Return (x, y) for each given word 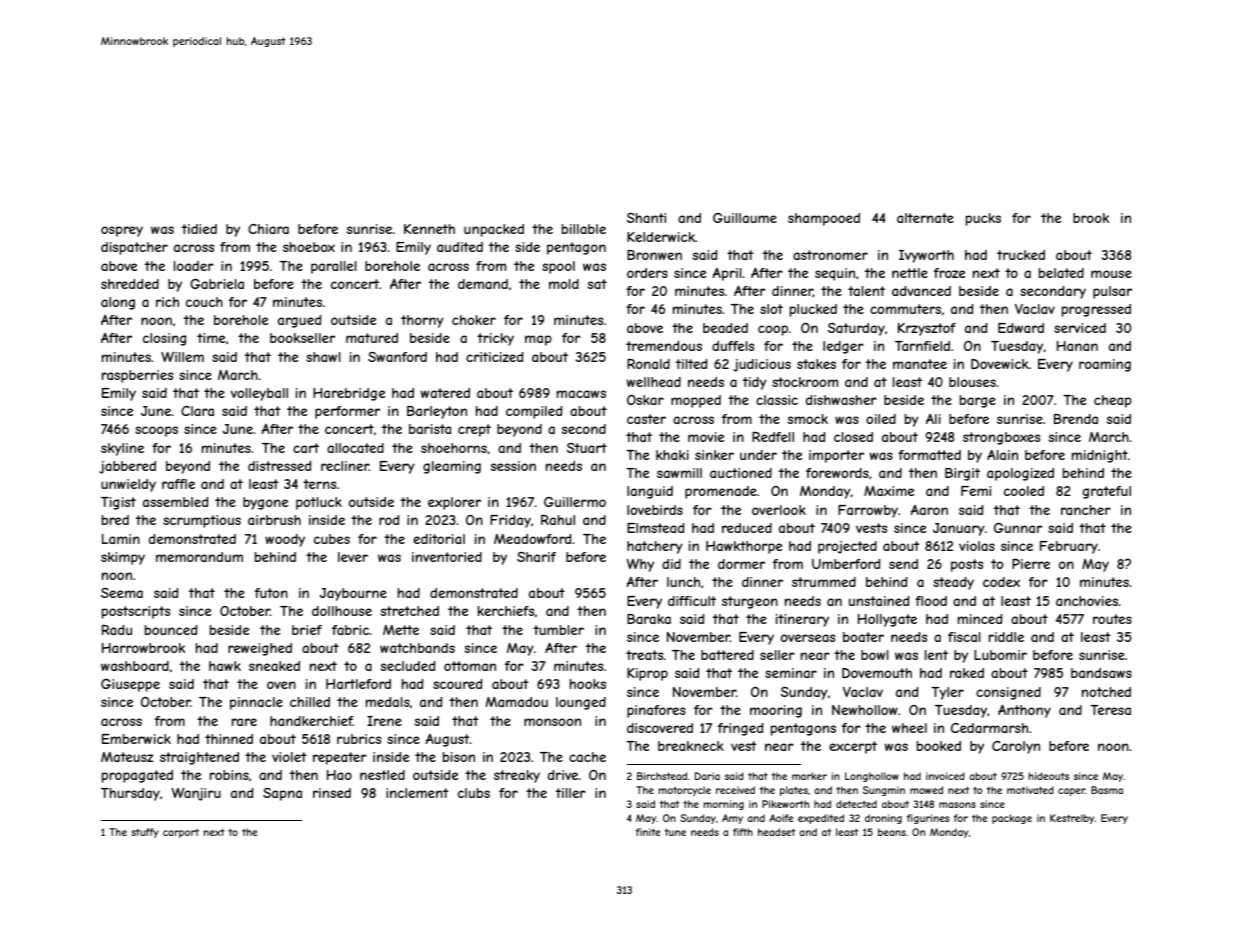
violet (289, 757)
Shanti (646, 218)
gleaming (452, 467)
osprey (122, 231)
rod (389, 520)
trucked (1021, 255)
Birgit (962, 474)
